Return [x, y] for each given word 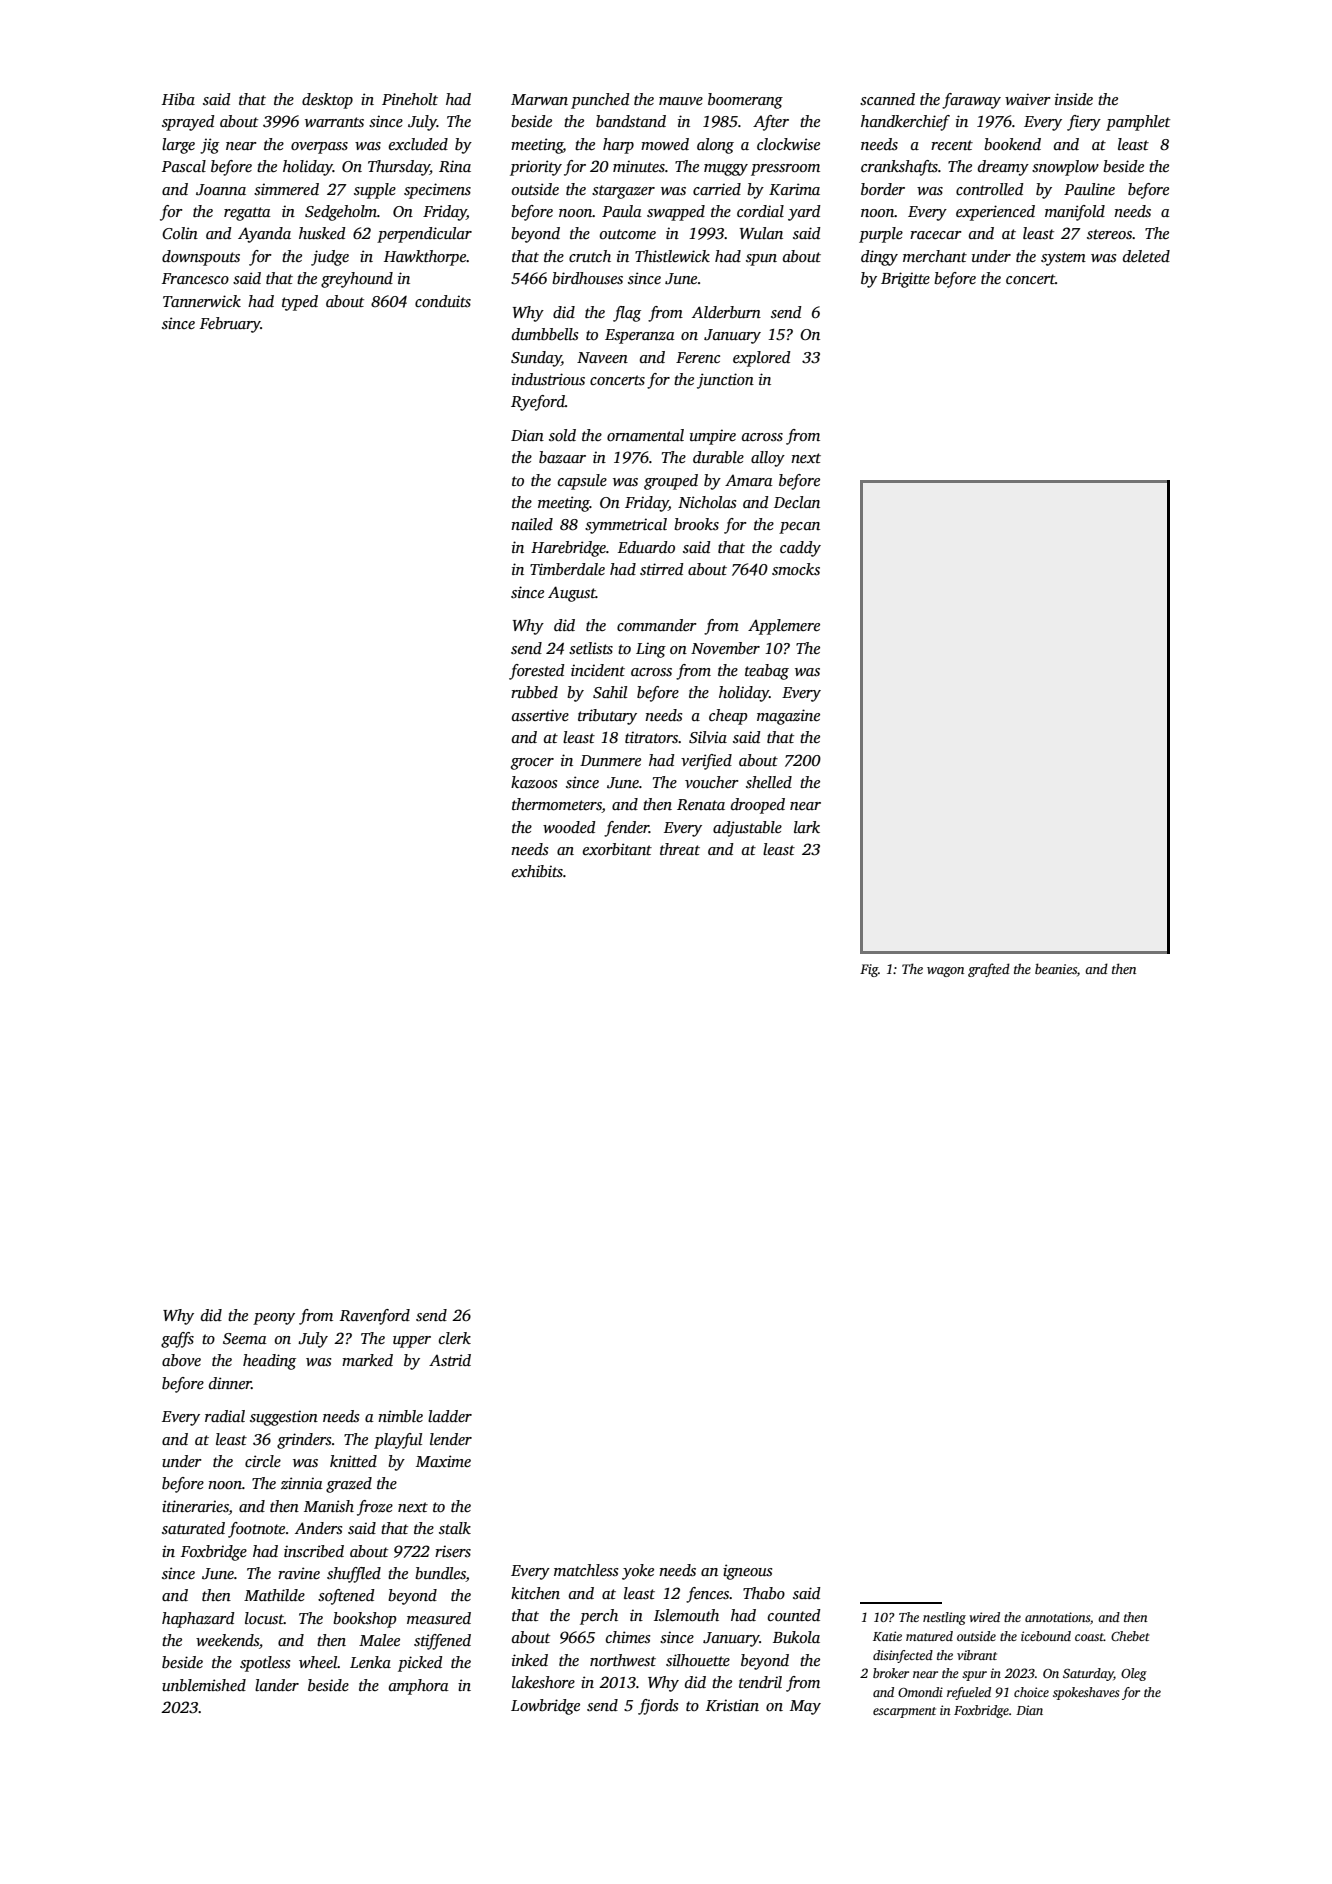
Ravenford [375, 1317]
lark [807, 827]
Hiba [178, 99]
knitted [353, 1461]
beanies [1056, 968]
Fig [869, 970]
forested [537, 672]
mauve [681, 101]
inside [1074, 99]
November [725, 648]
